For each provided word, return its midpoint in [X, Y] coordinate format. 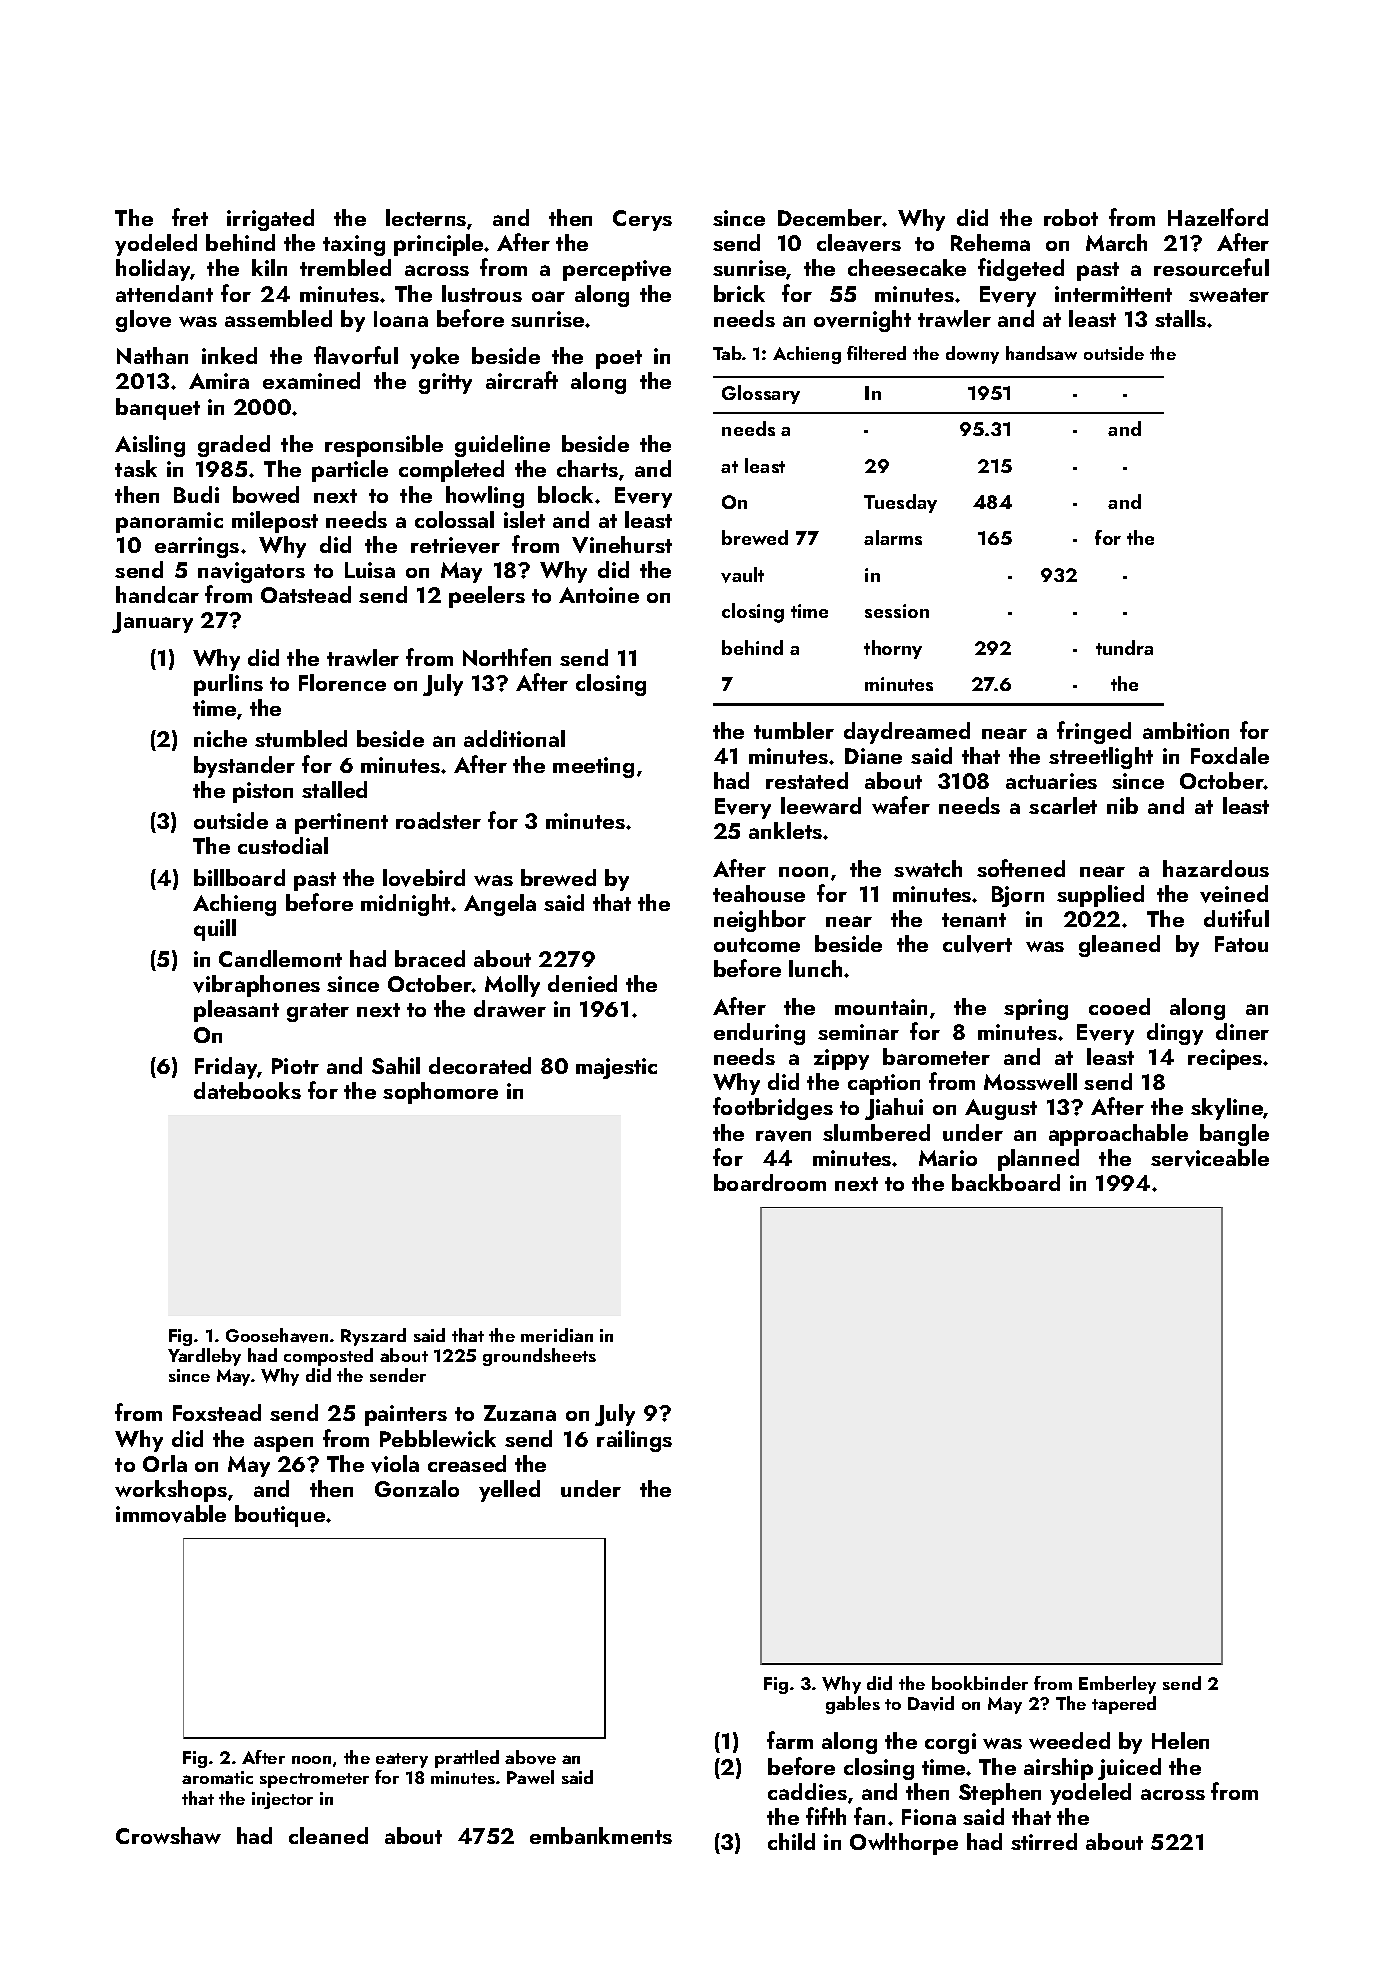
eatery [402, 1760]
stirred [1044, 1841]
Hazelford [1218, 217]
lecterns [426, 217]
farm [790, 1740]
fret [190, 217]
